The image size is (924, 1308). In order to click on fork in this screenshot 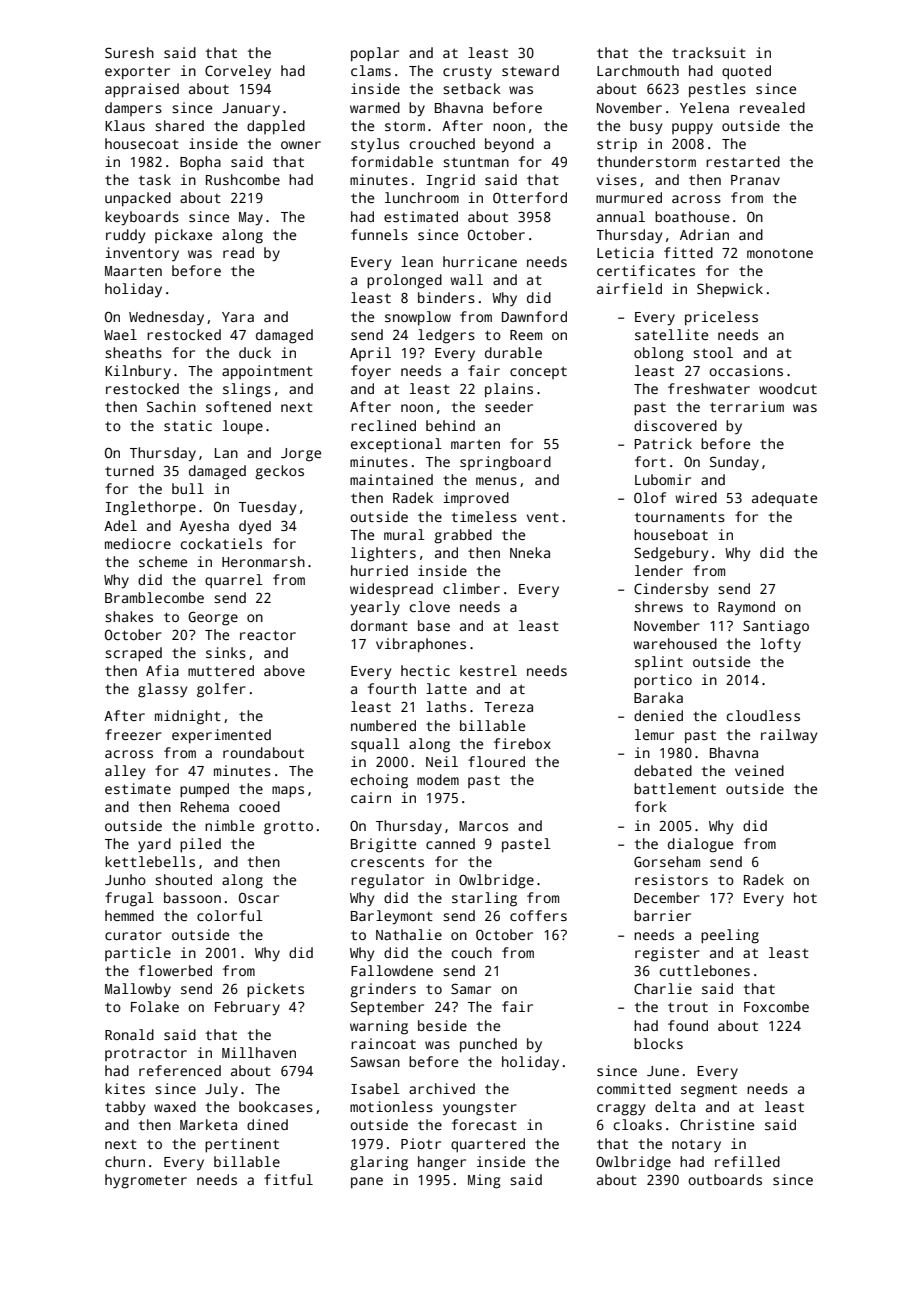, I will do `click(651, 806)`.
